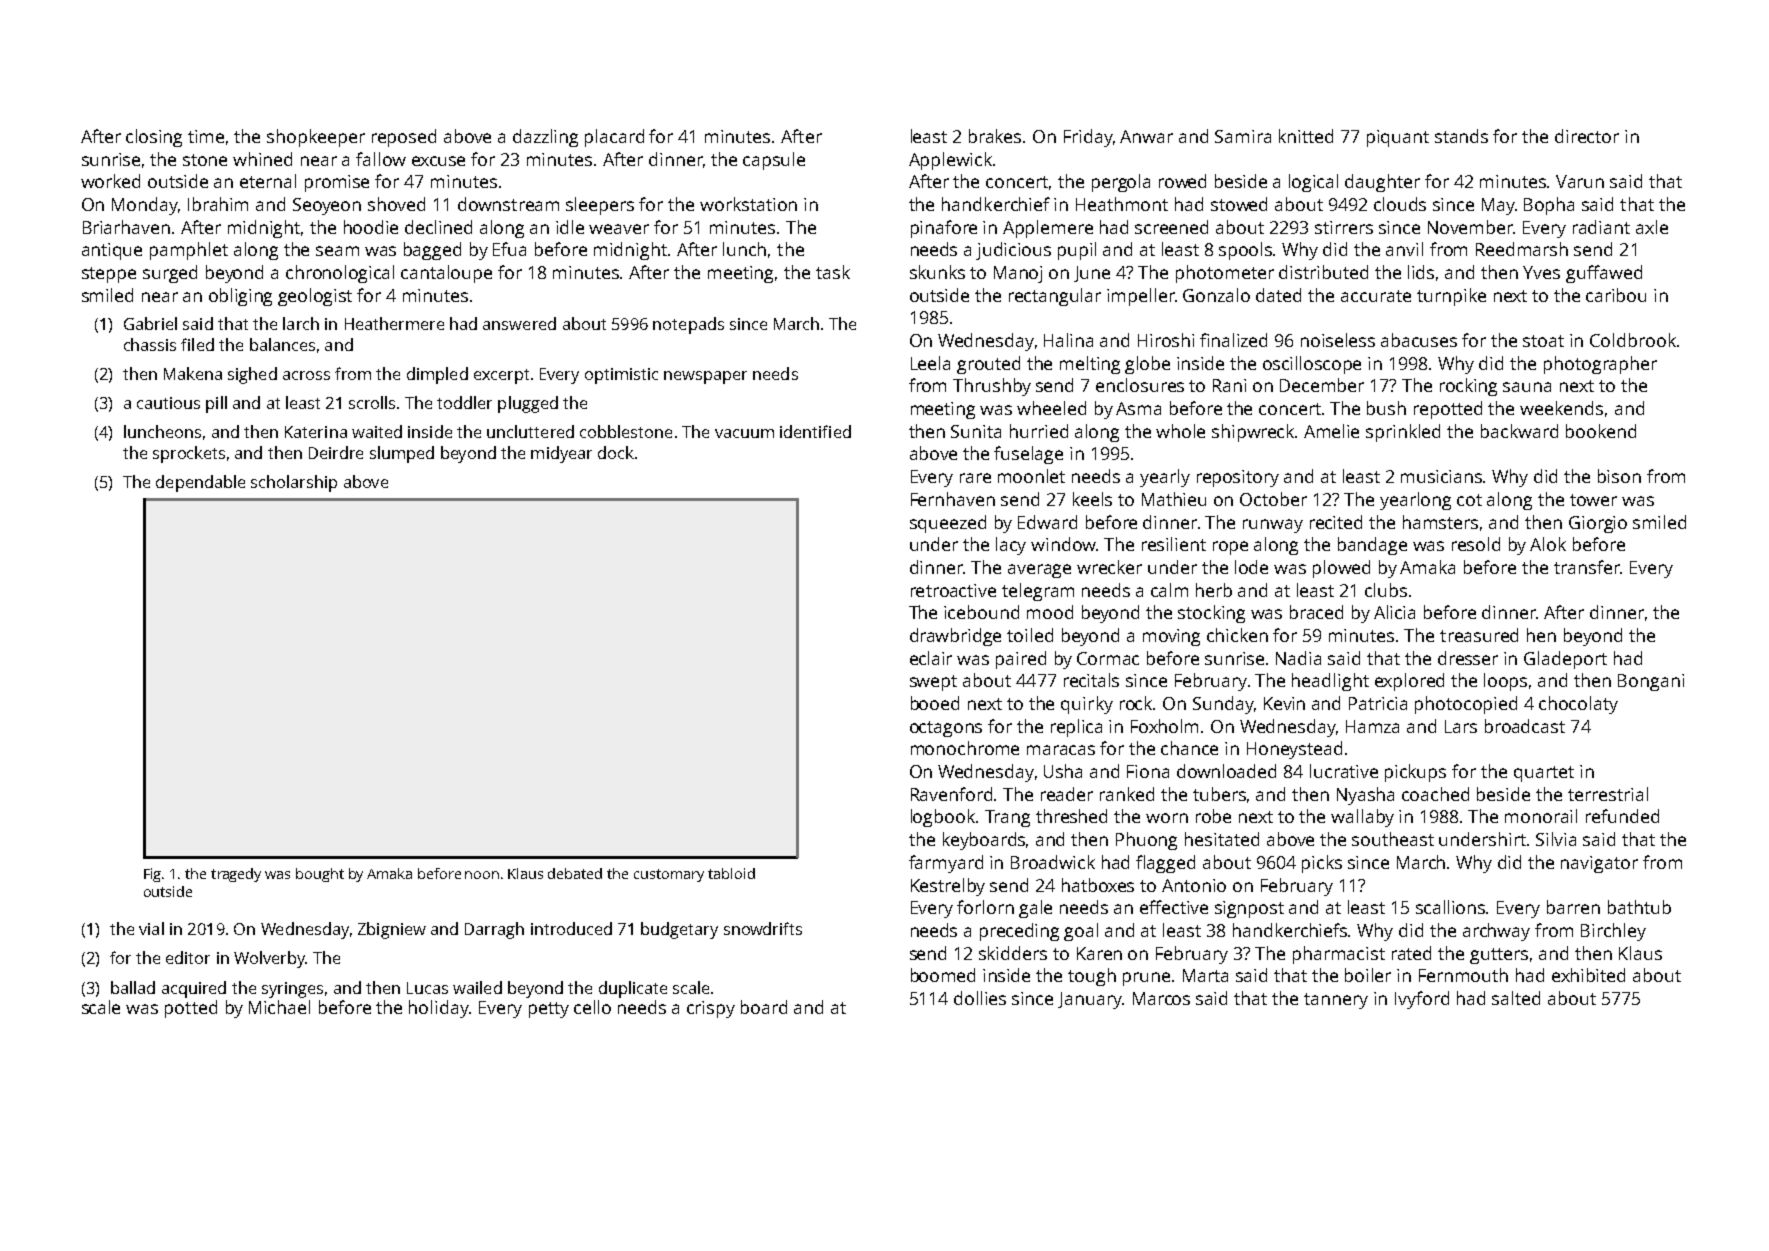 This screenshot has height=1251, width=1769. I want to click on Ivyford, so click(1422, 1000).
